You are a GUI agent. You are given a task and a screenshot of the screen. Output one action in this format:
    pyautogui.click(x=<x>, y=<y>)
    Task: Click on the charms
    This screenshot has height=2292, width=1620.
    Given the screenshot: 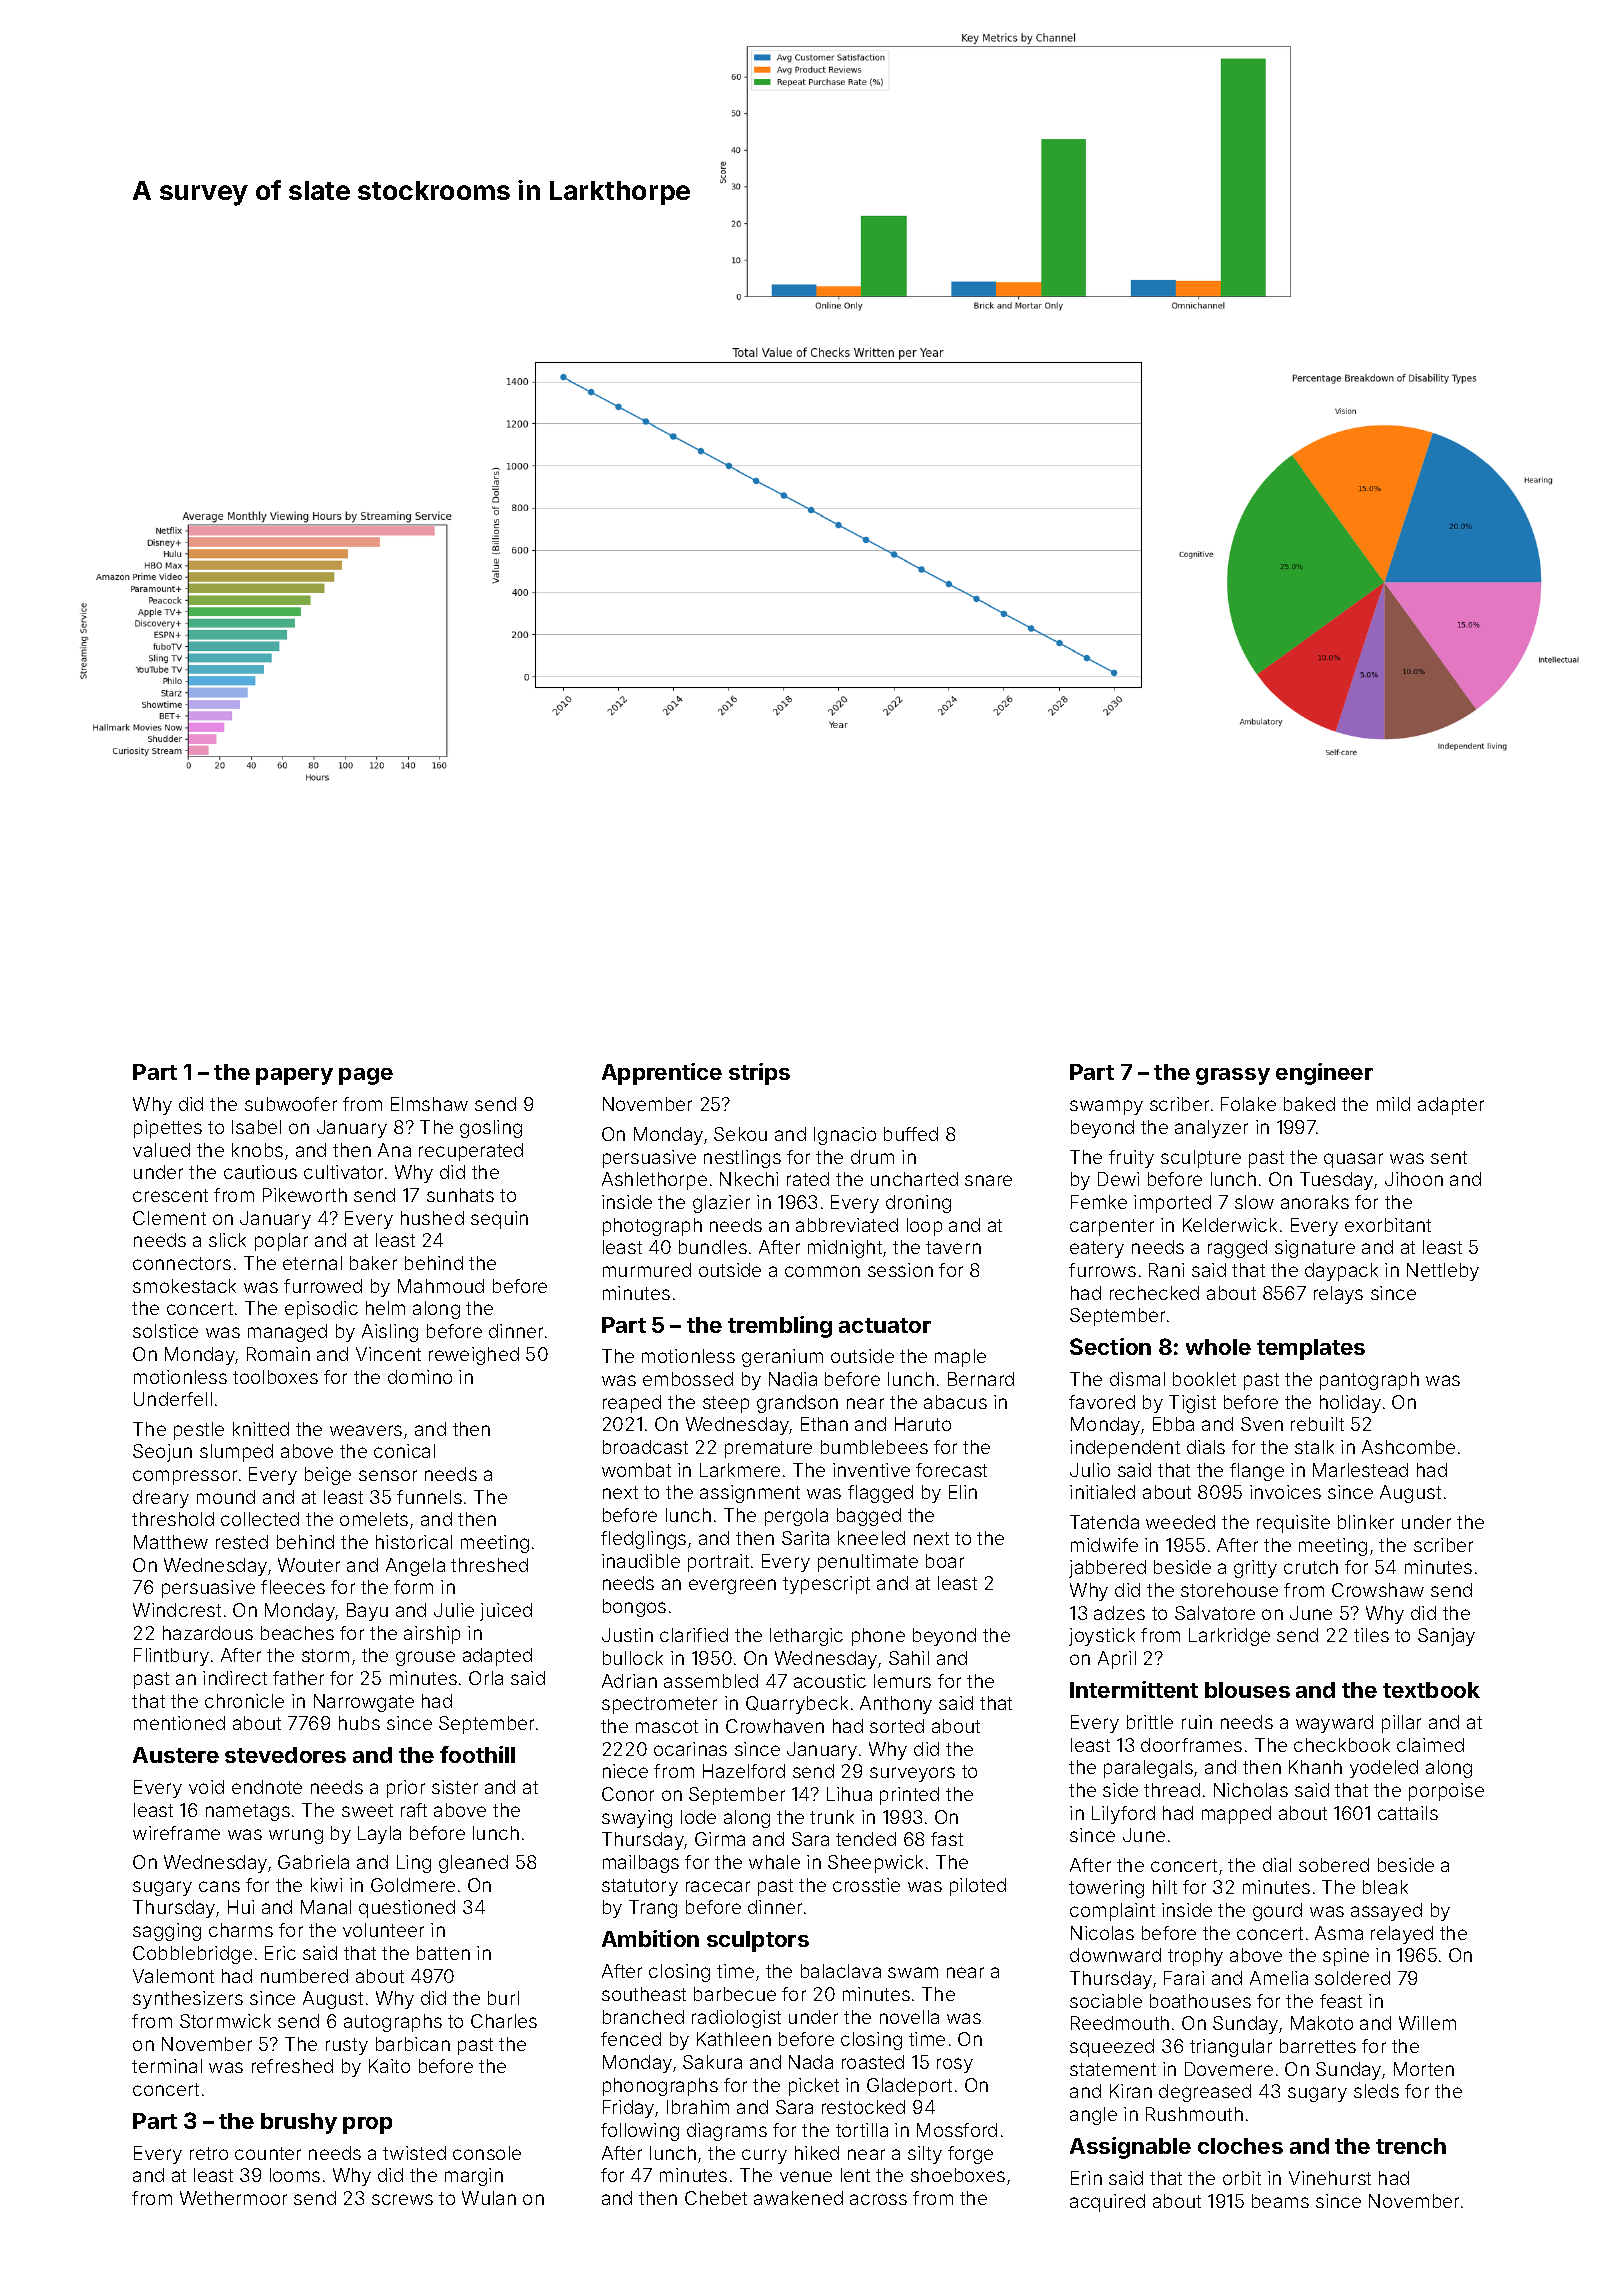 What is the action you would take?
    pyautogui.click(x=241, y=1930)
